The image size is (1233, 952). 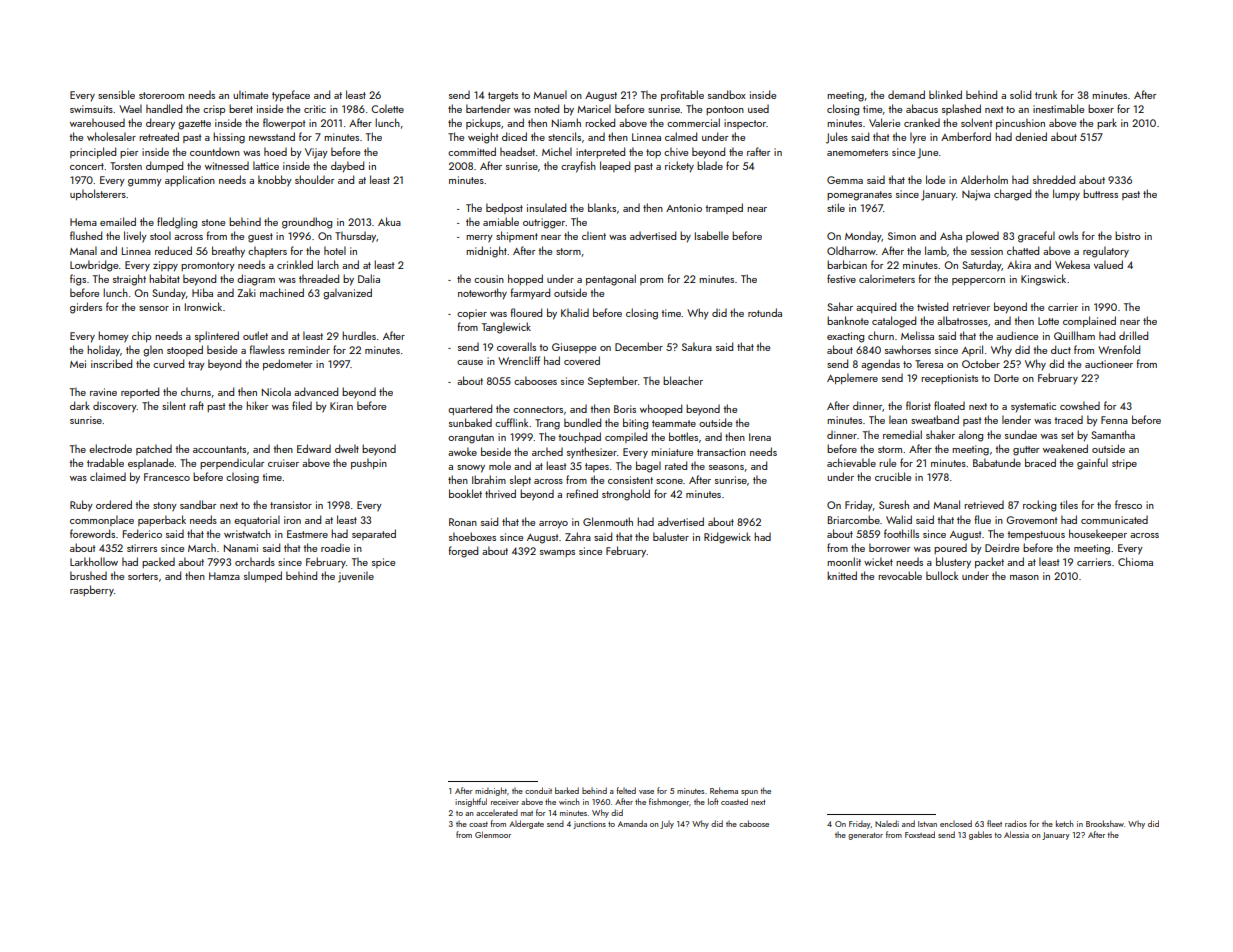 What do you see at coordinates (263, 576) in the page?
I see `slumped` at bounding box center [263, 576].
